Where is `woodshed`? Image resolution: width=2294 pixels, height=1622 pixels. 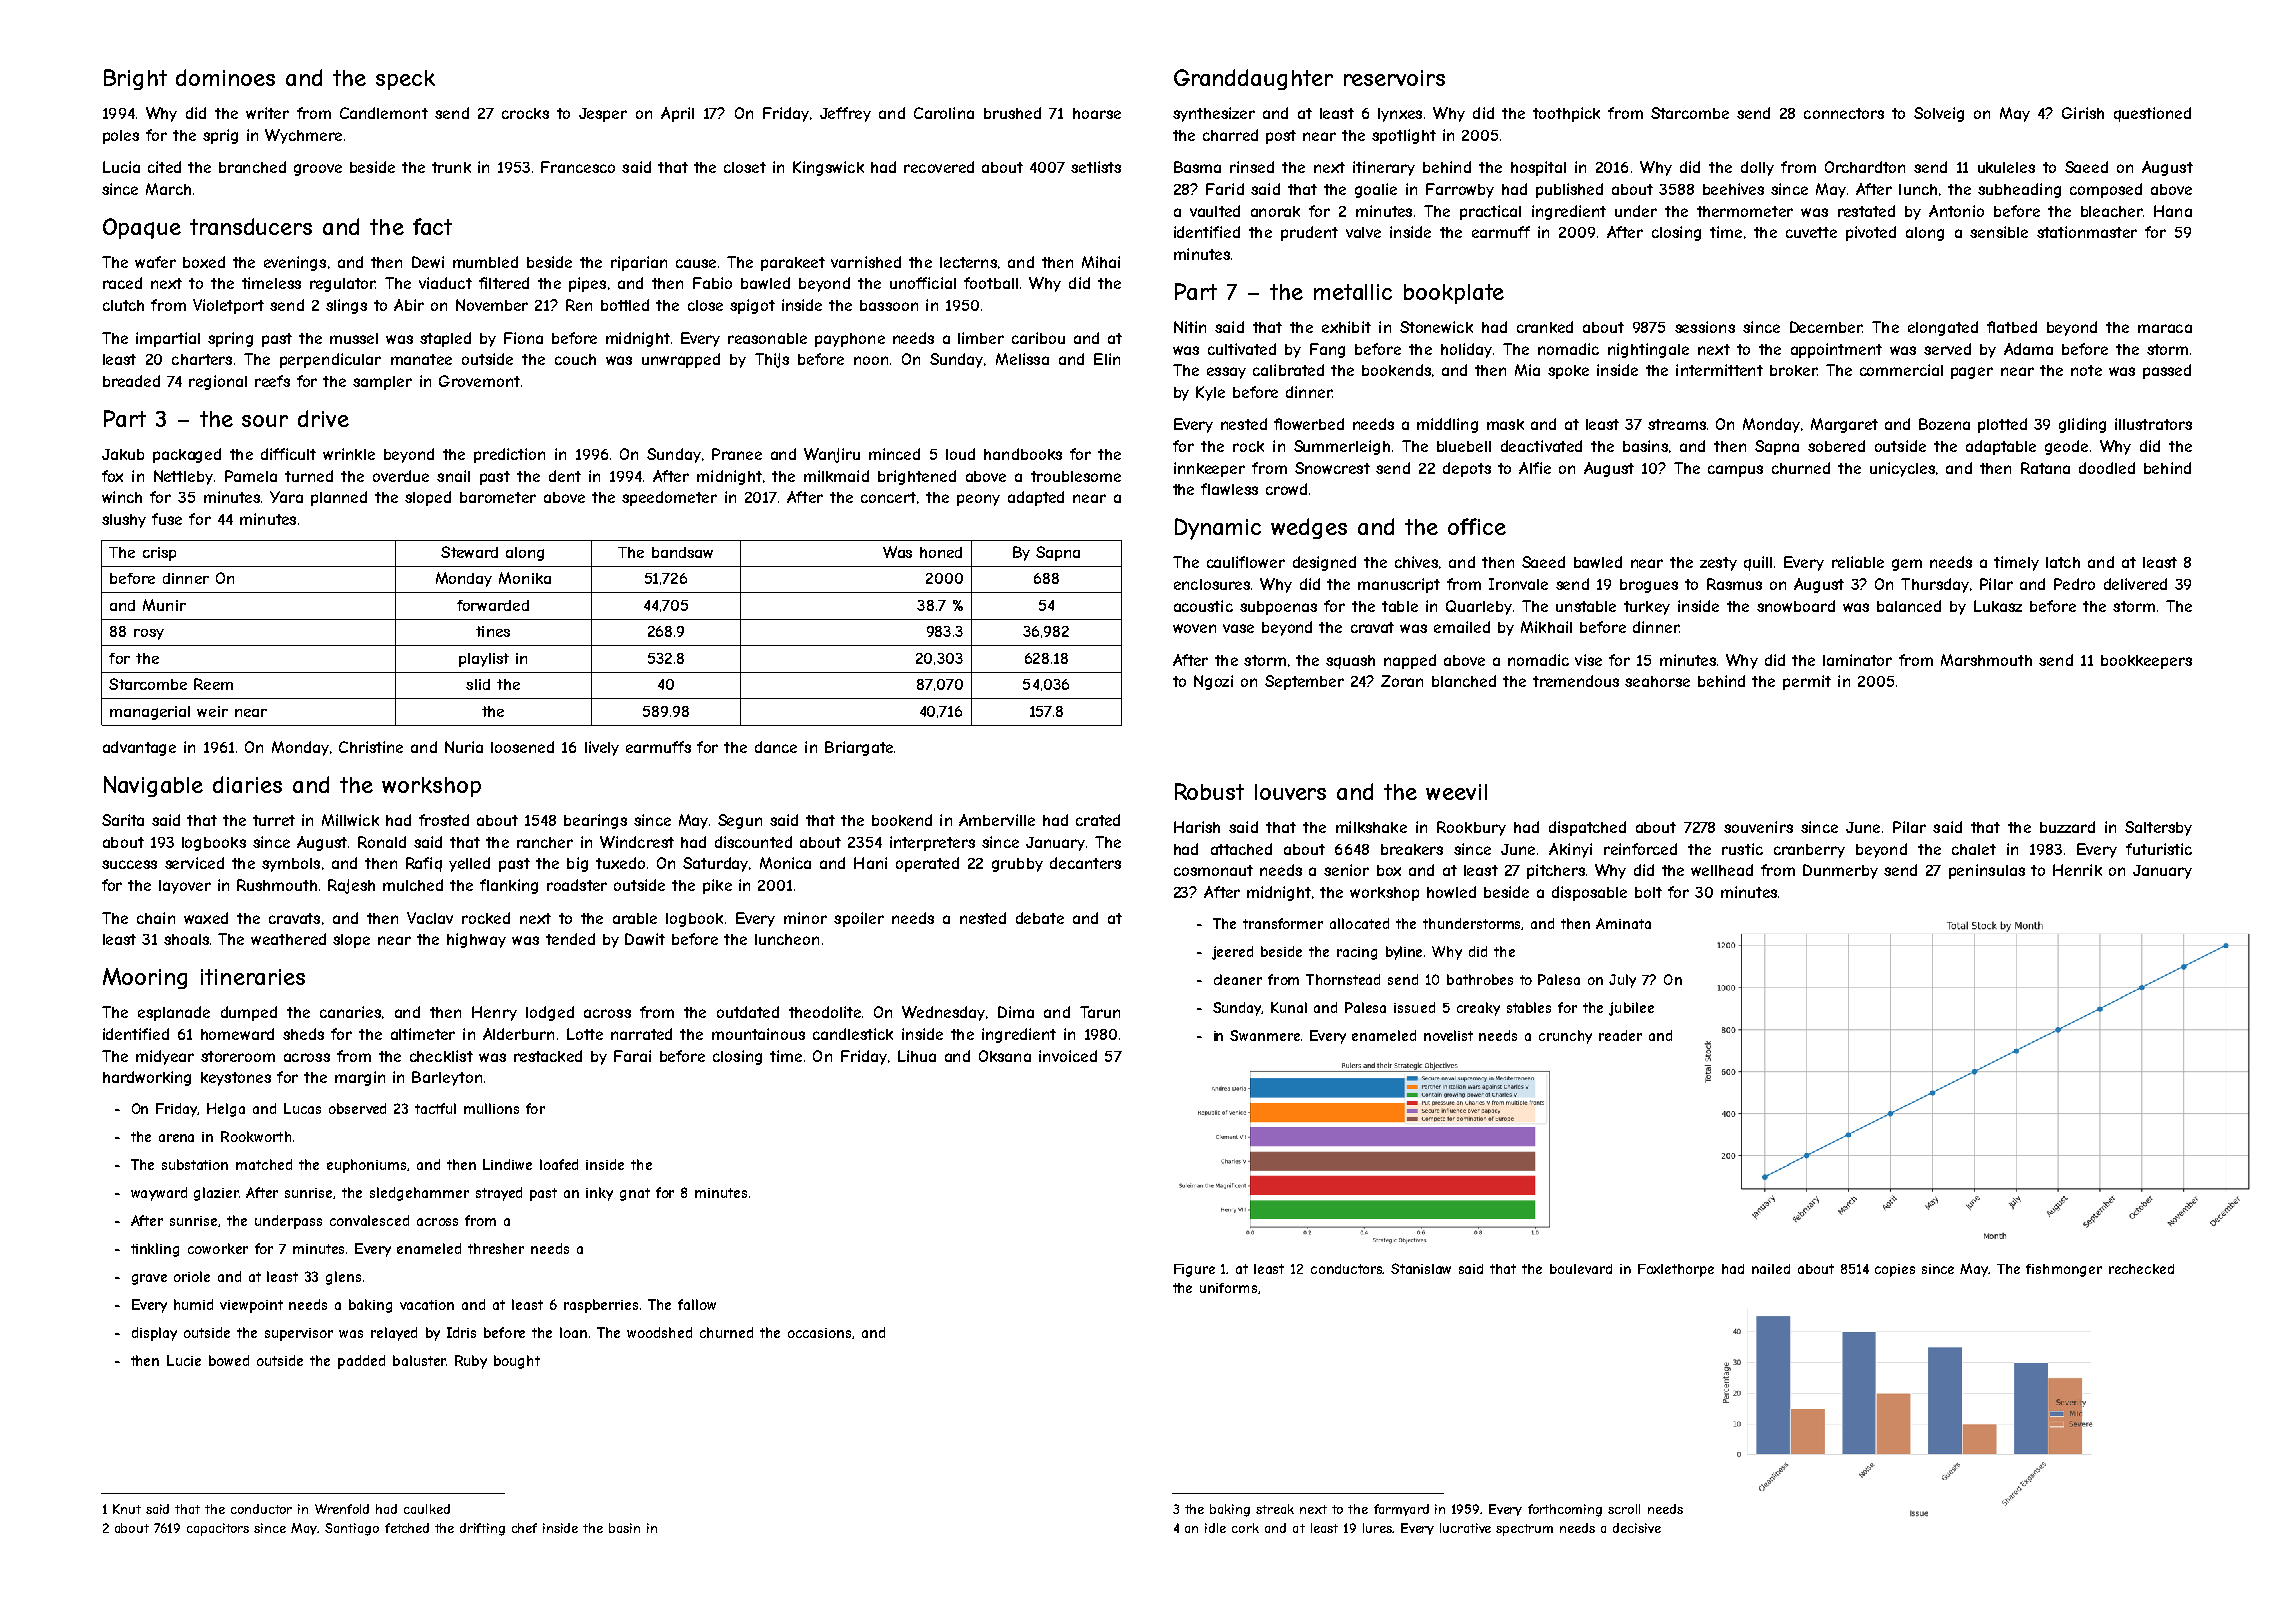 woodshed is located at coordinates (659, 1332).
